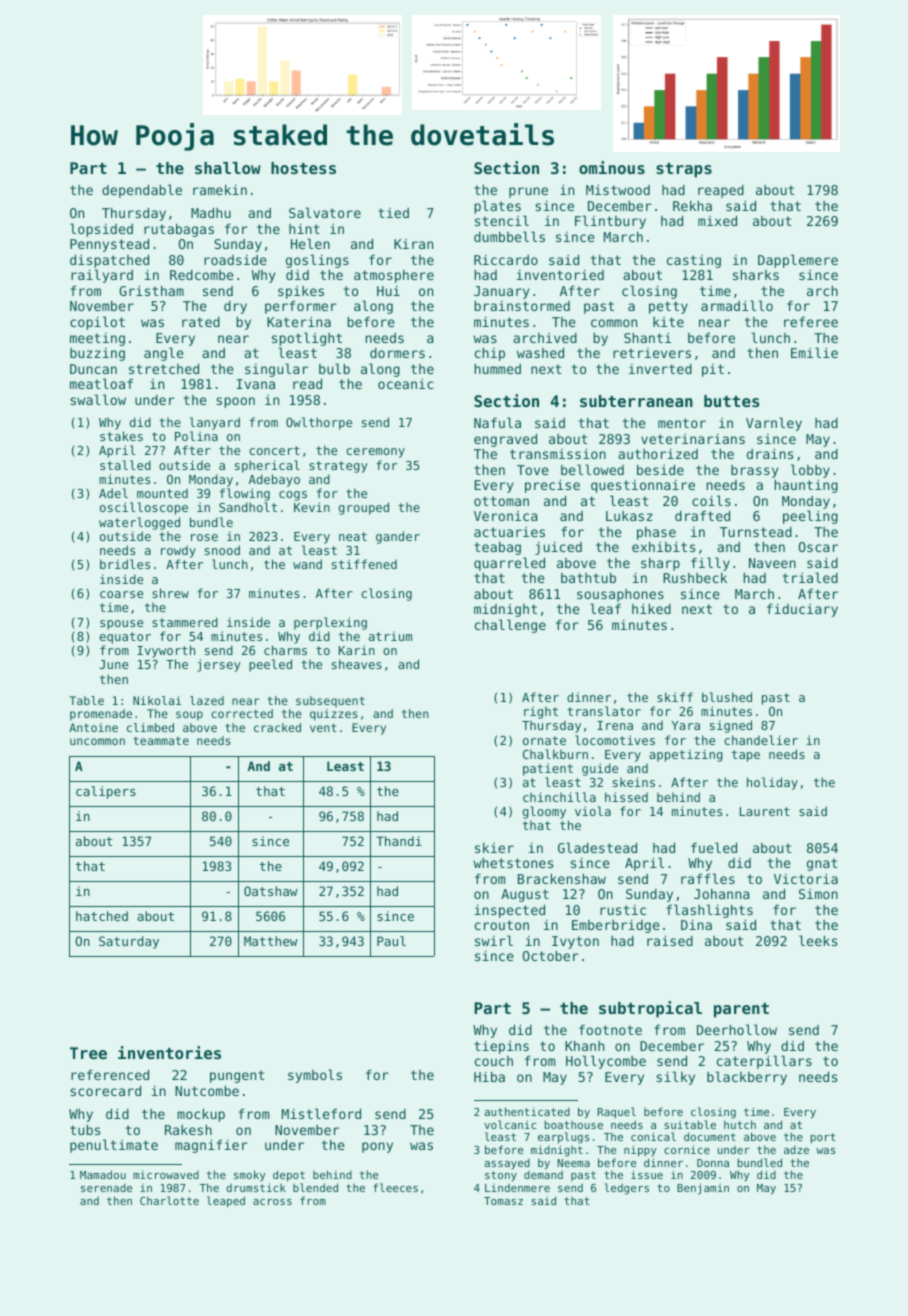  What do you see at coordinates (125, 564) in the document?
I see `bridles` at bounding box center [125, 564].
